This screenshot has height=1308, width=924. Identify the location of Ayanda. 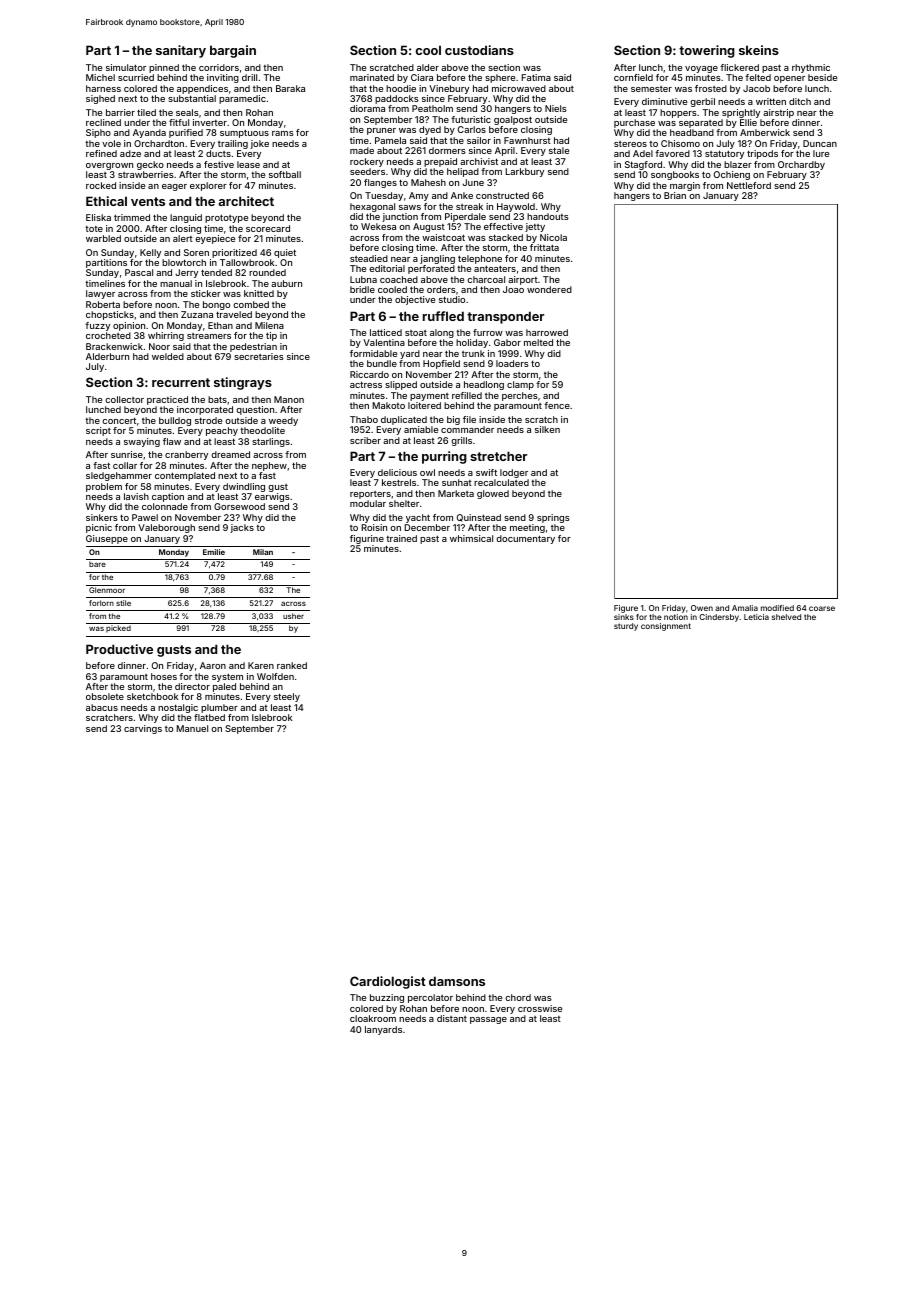
(149, 133).
